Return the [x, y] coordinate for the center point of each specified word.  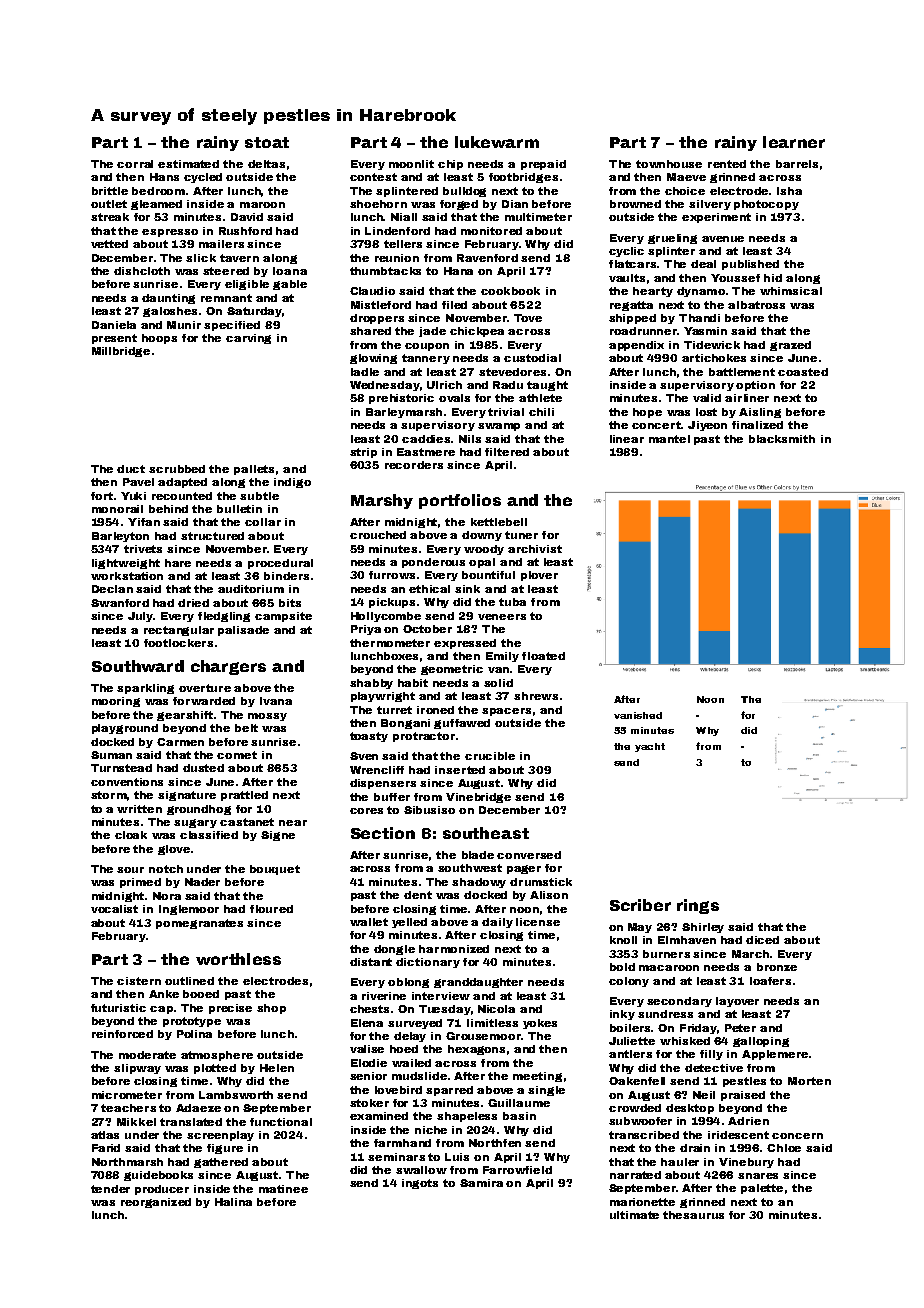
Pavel [138, 482]
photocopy [766, 205]
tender [110, 1189]
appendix [636, 346]
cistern [139, 981]
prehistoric [401, 399]
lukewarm [497, 142]
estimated [188, 164]
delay [410, 1037]
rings [698, 906]
